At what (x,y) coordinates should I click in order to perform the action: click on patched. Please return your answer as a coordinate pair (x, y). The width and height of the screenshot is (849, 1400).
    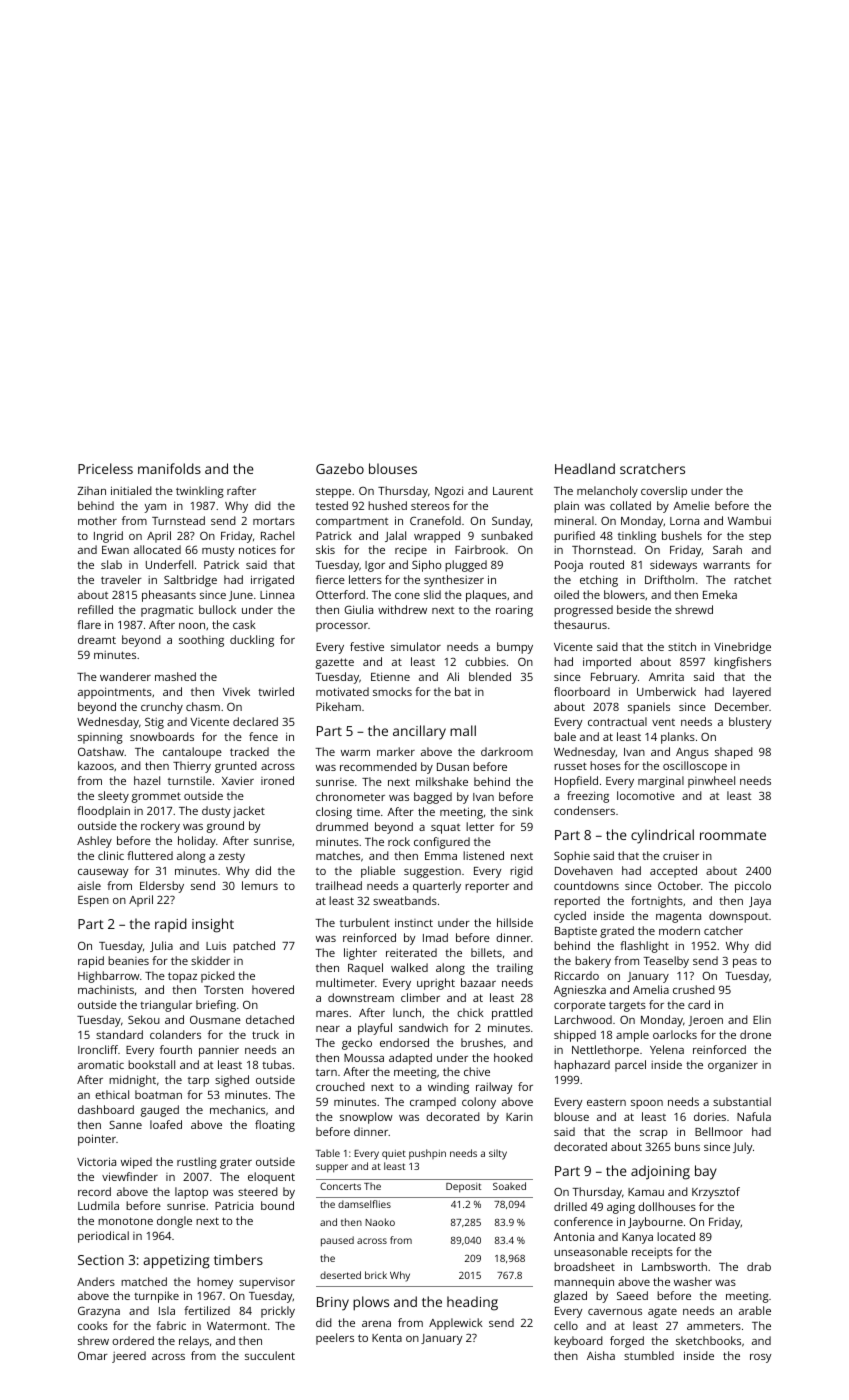
    Looking at the image, I should click on (254, 947).
